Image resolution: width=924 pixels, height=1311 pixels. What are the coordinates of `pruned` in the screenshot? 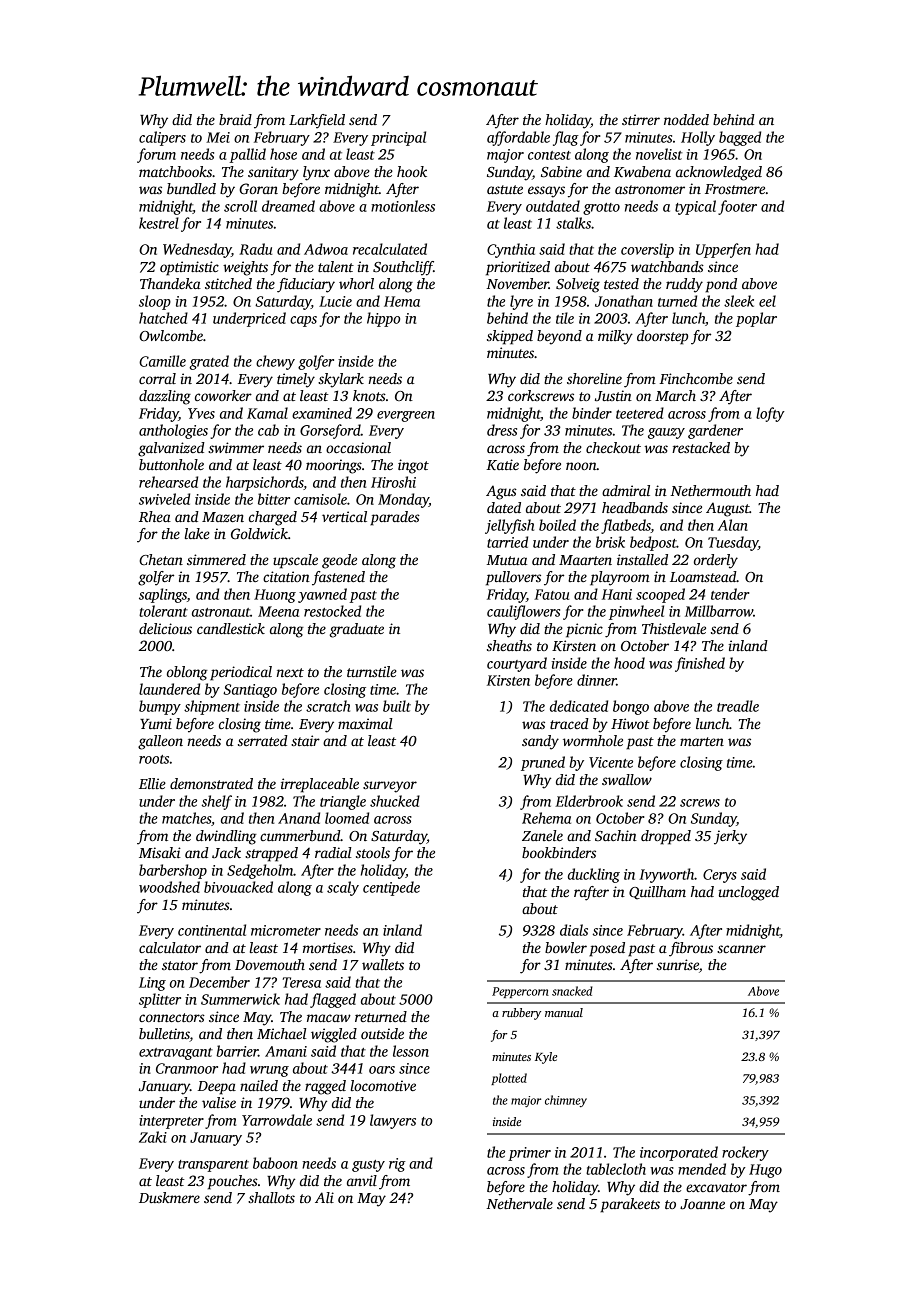 It's located at (543, 763).
